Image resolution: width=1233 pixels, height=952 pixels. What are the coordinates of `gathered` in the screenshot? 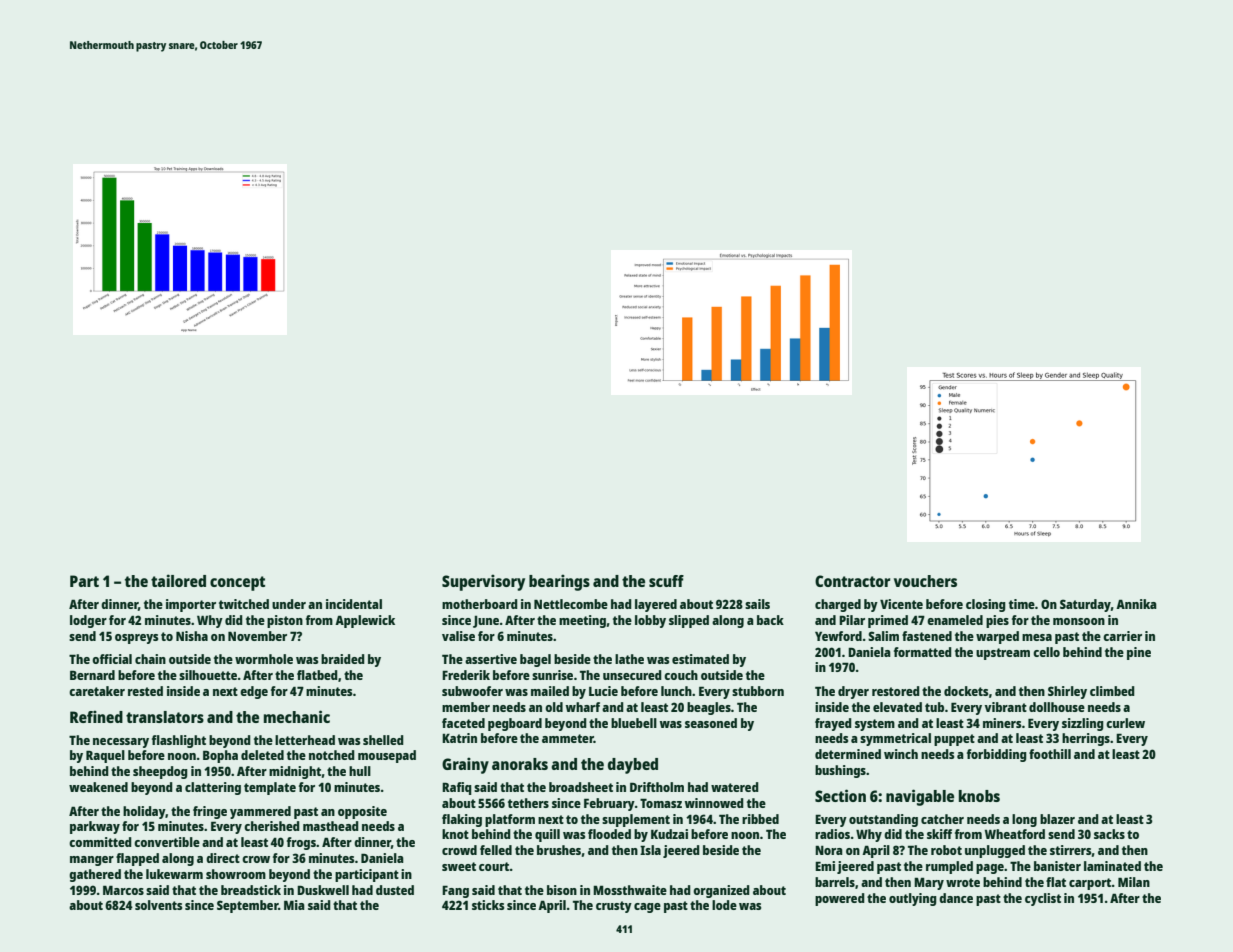 It's located at (95, 875).
